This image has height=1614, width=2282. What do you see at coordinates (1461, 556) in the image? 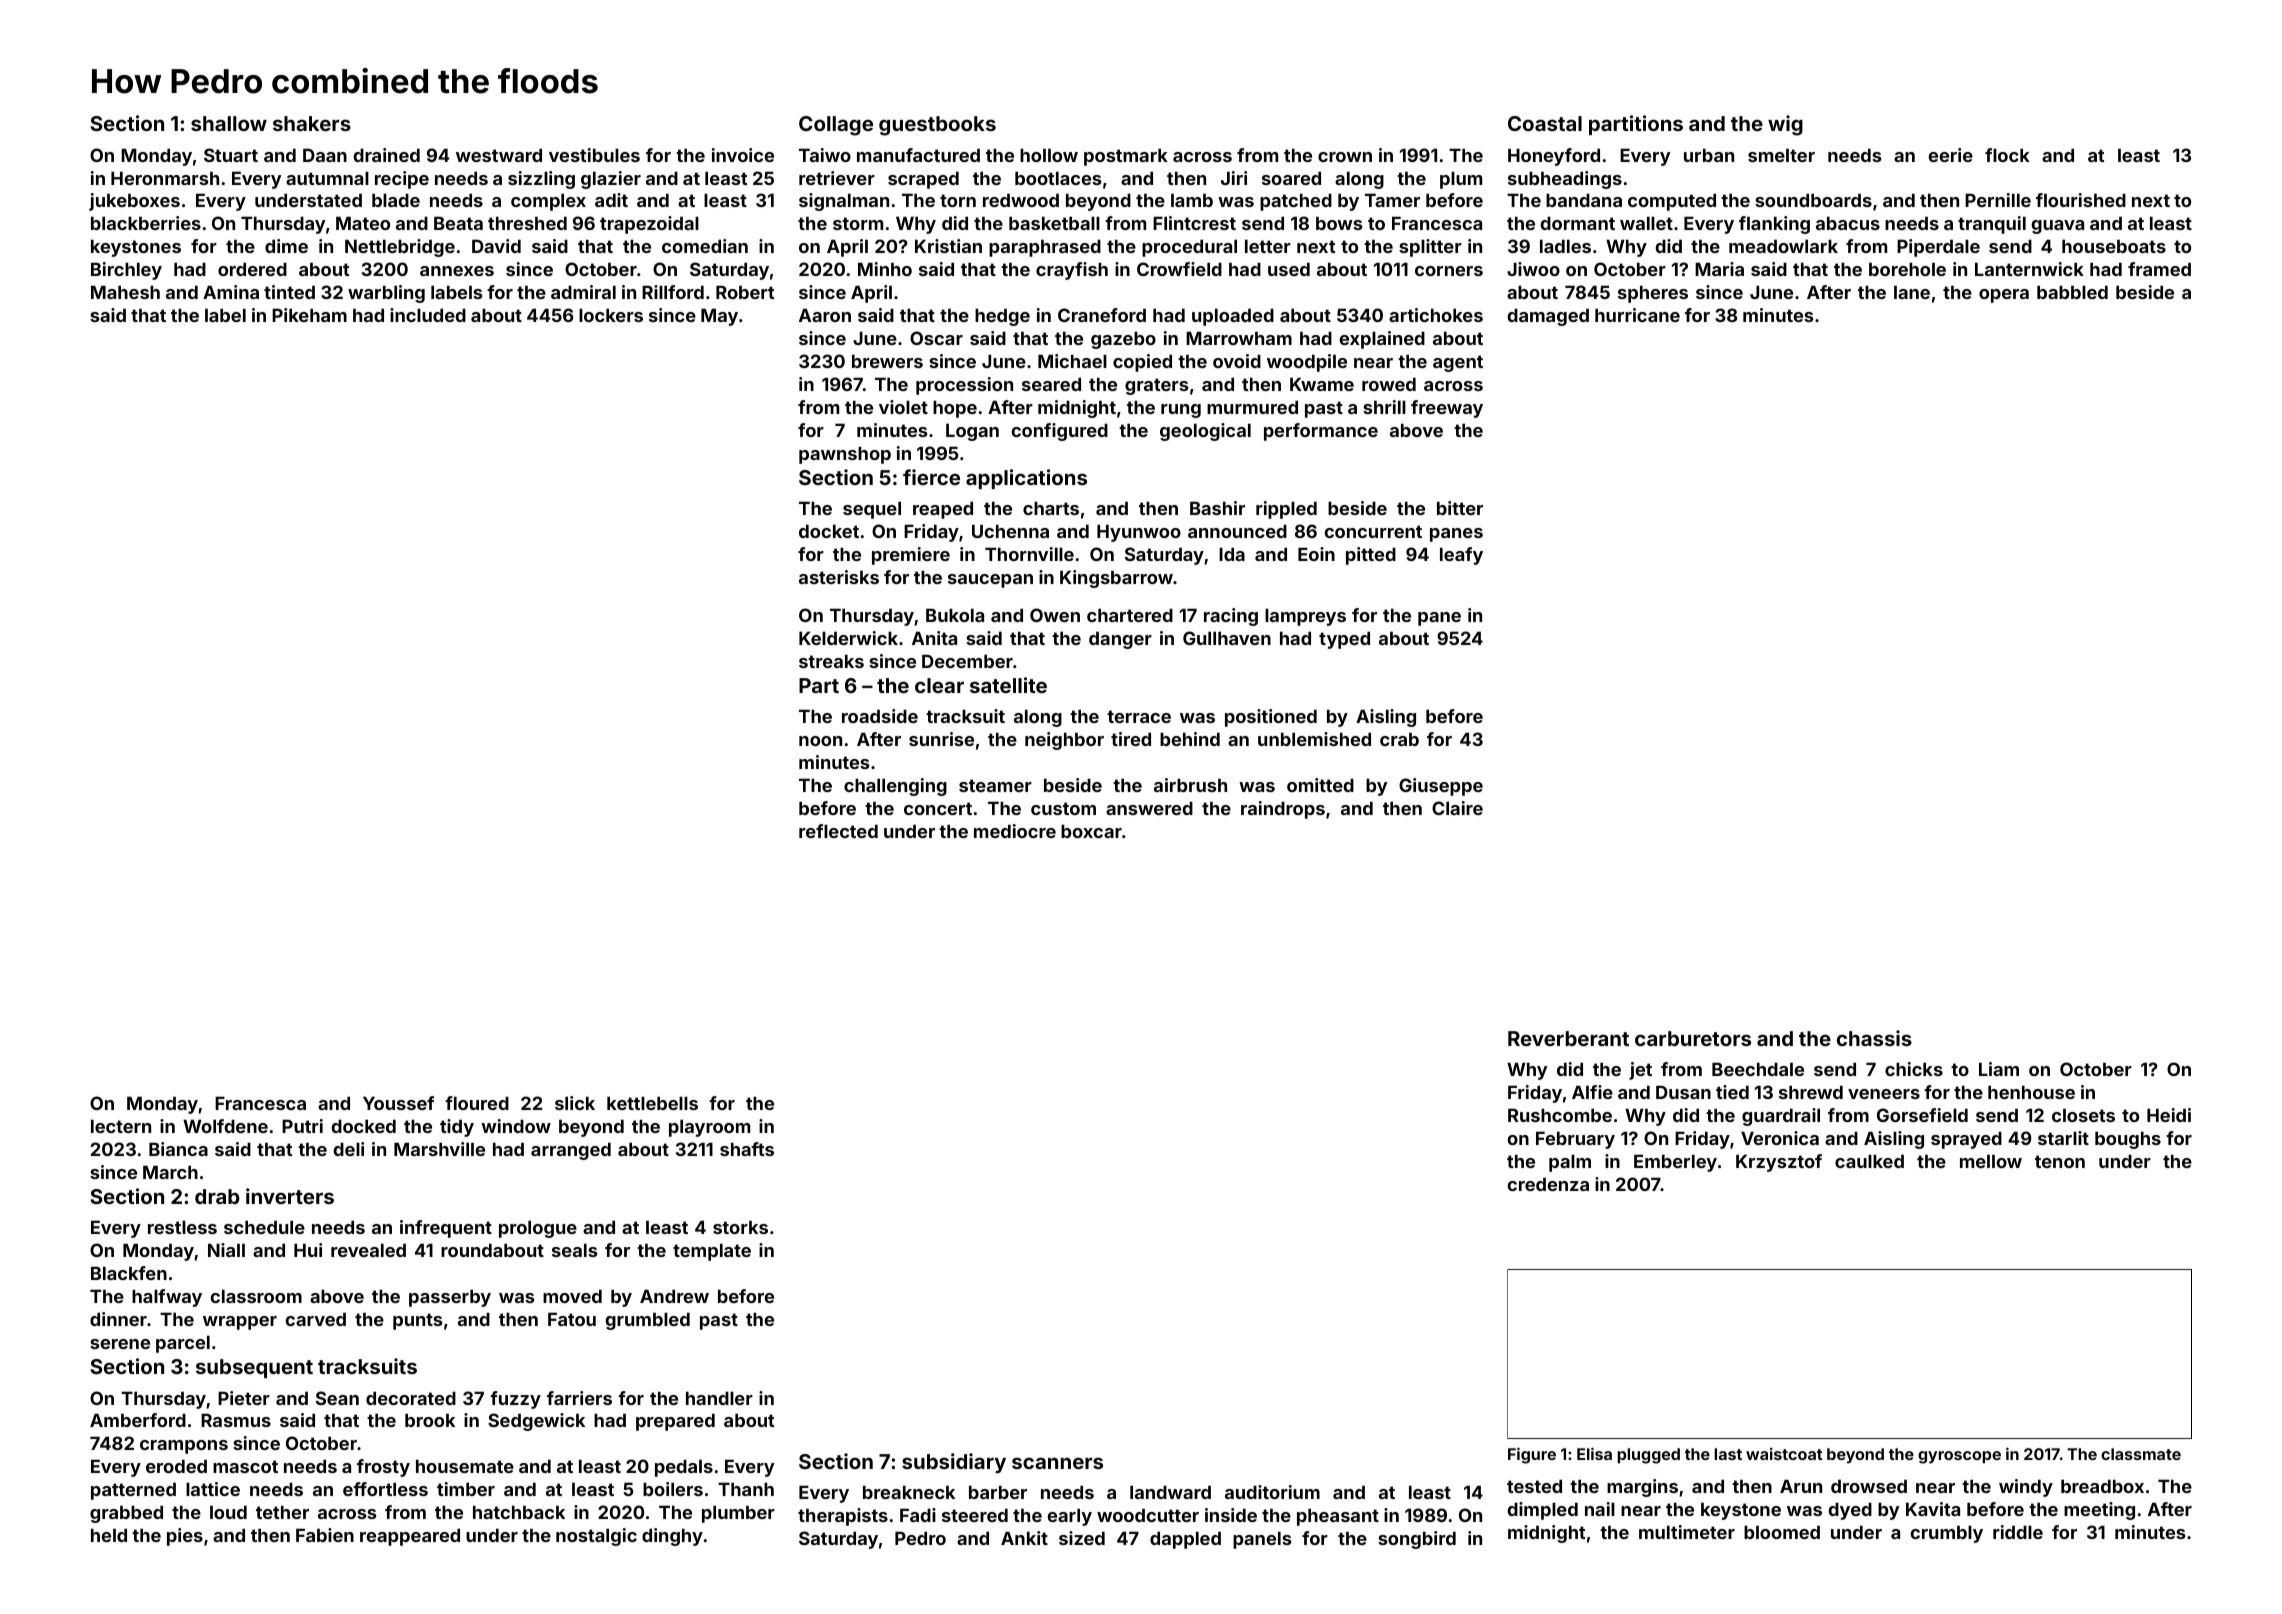
I see `leafy` at bounding box center [1461, 556].
